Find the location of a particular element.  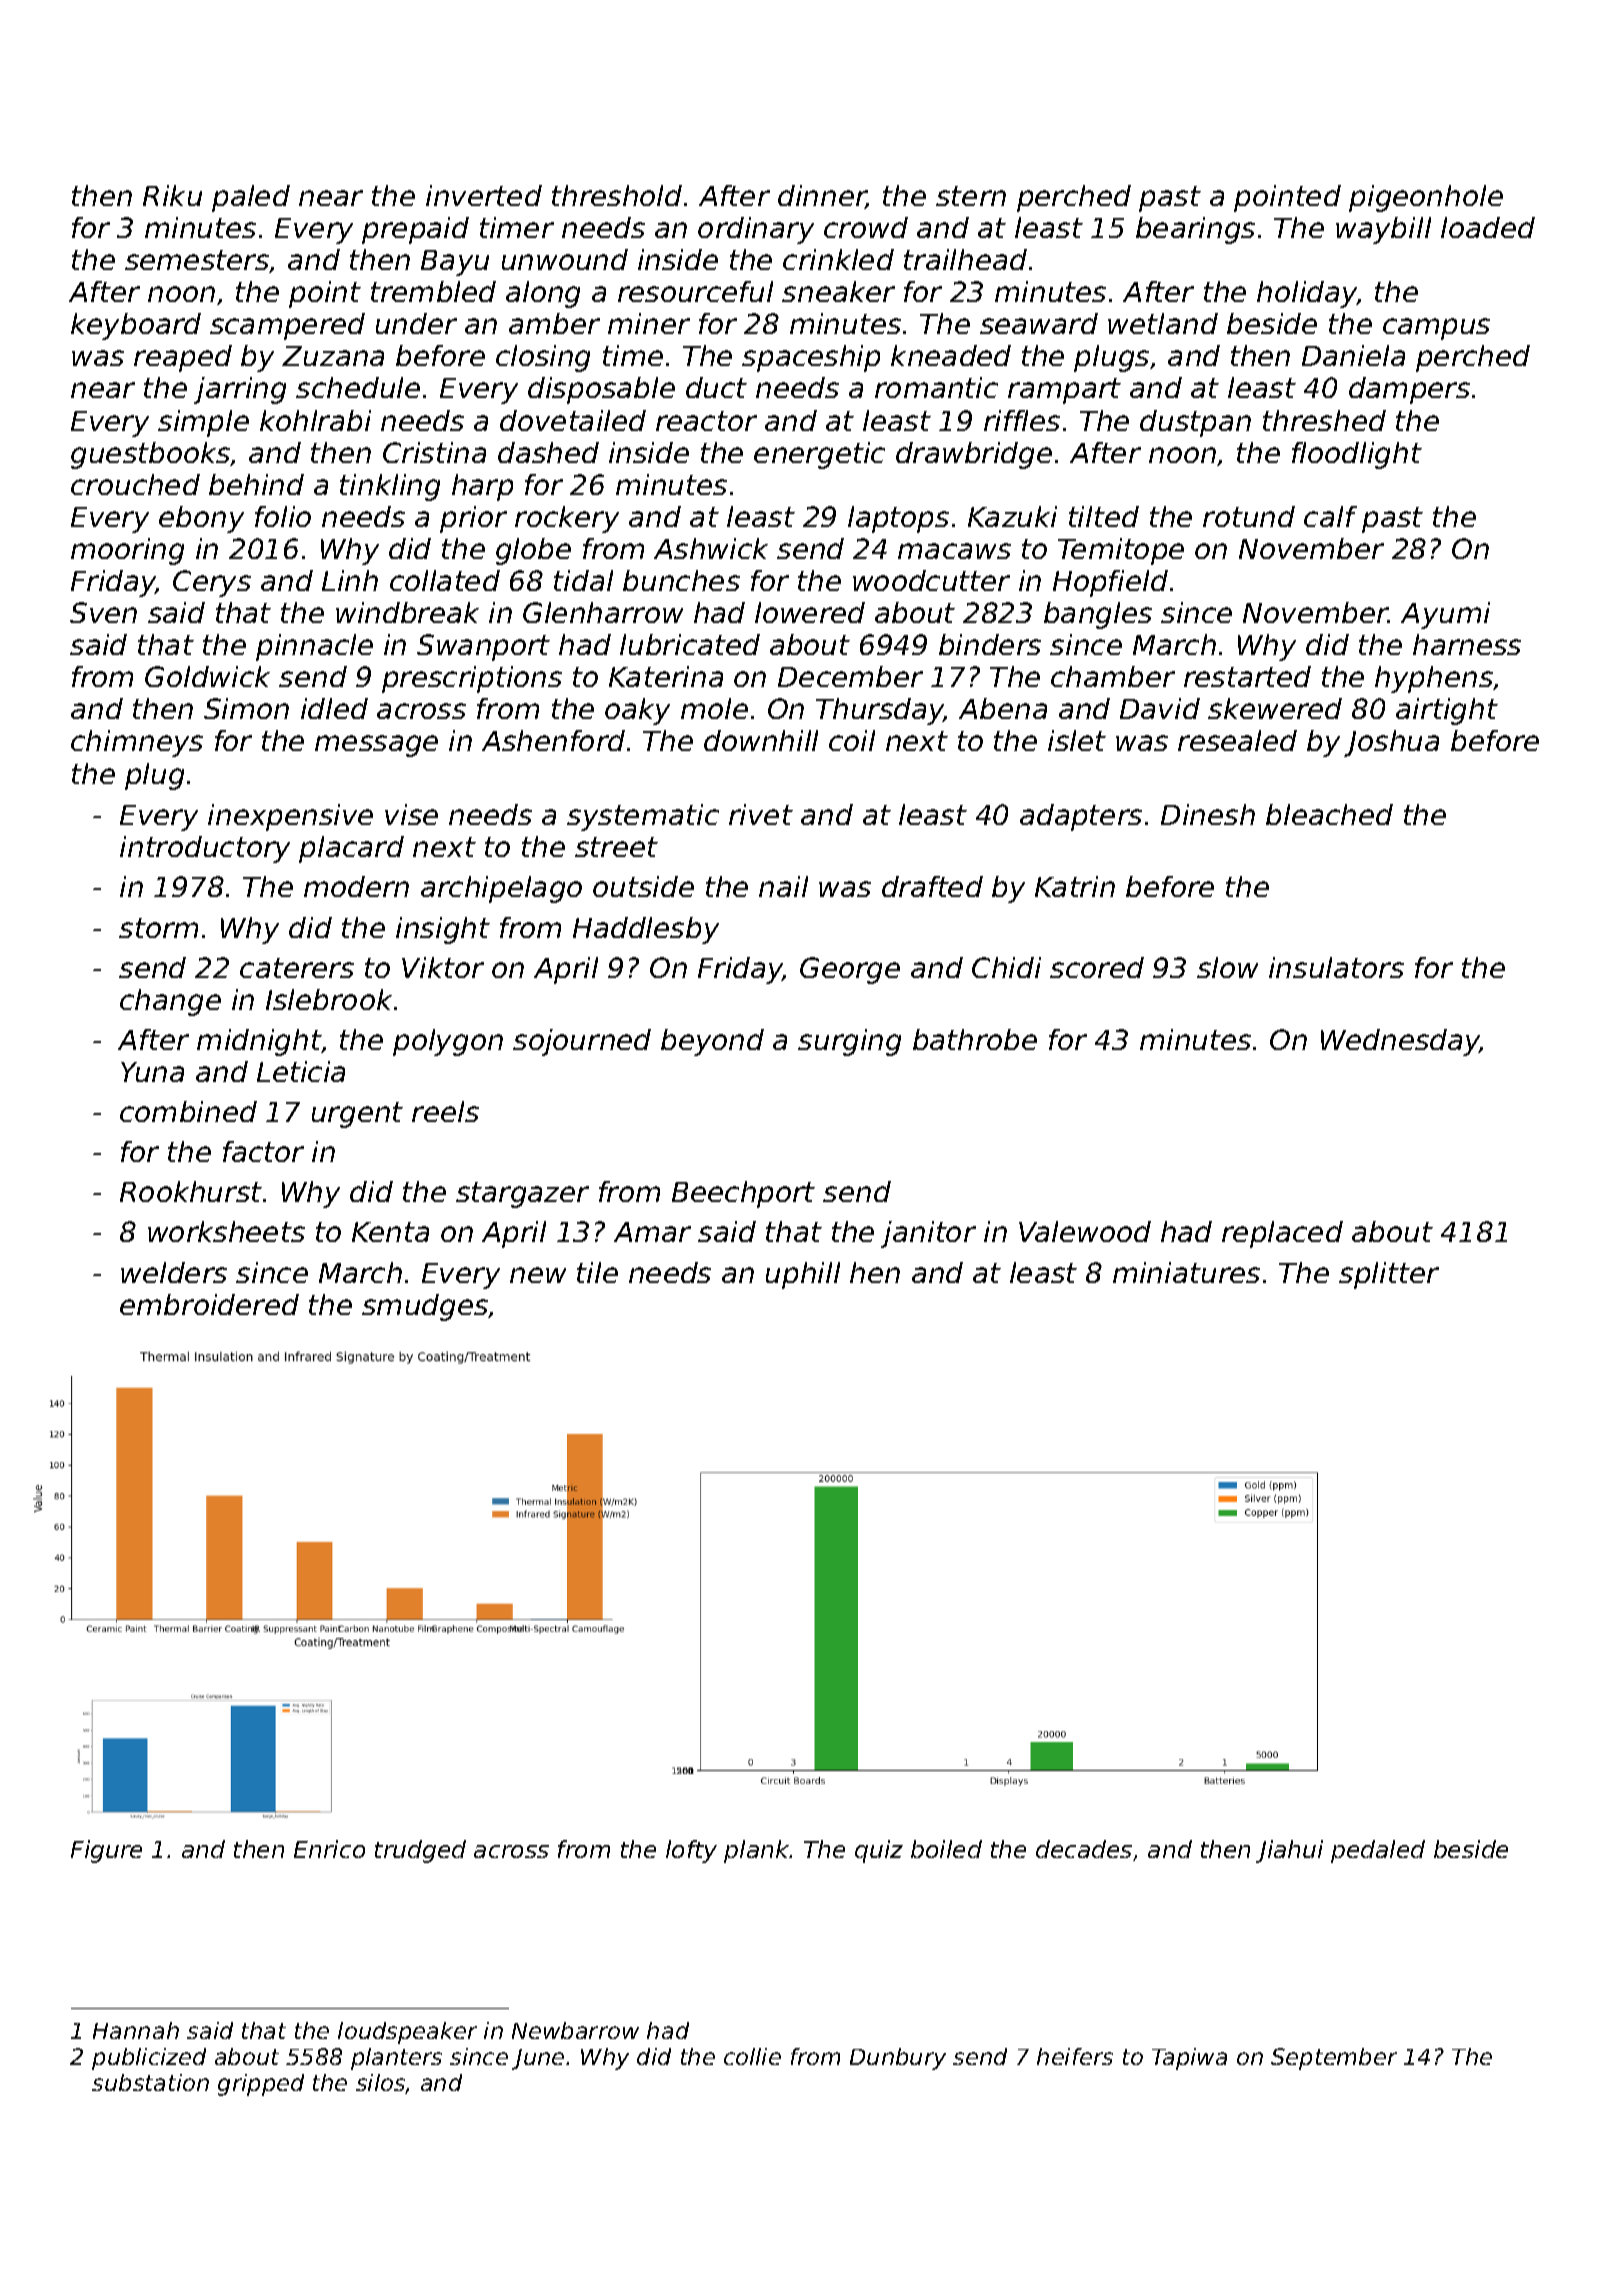

coil is located at coordinates (852, 740).
